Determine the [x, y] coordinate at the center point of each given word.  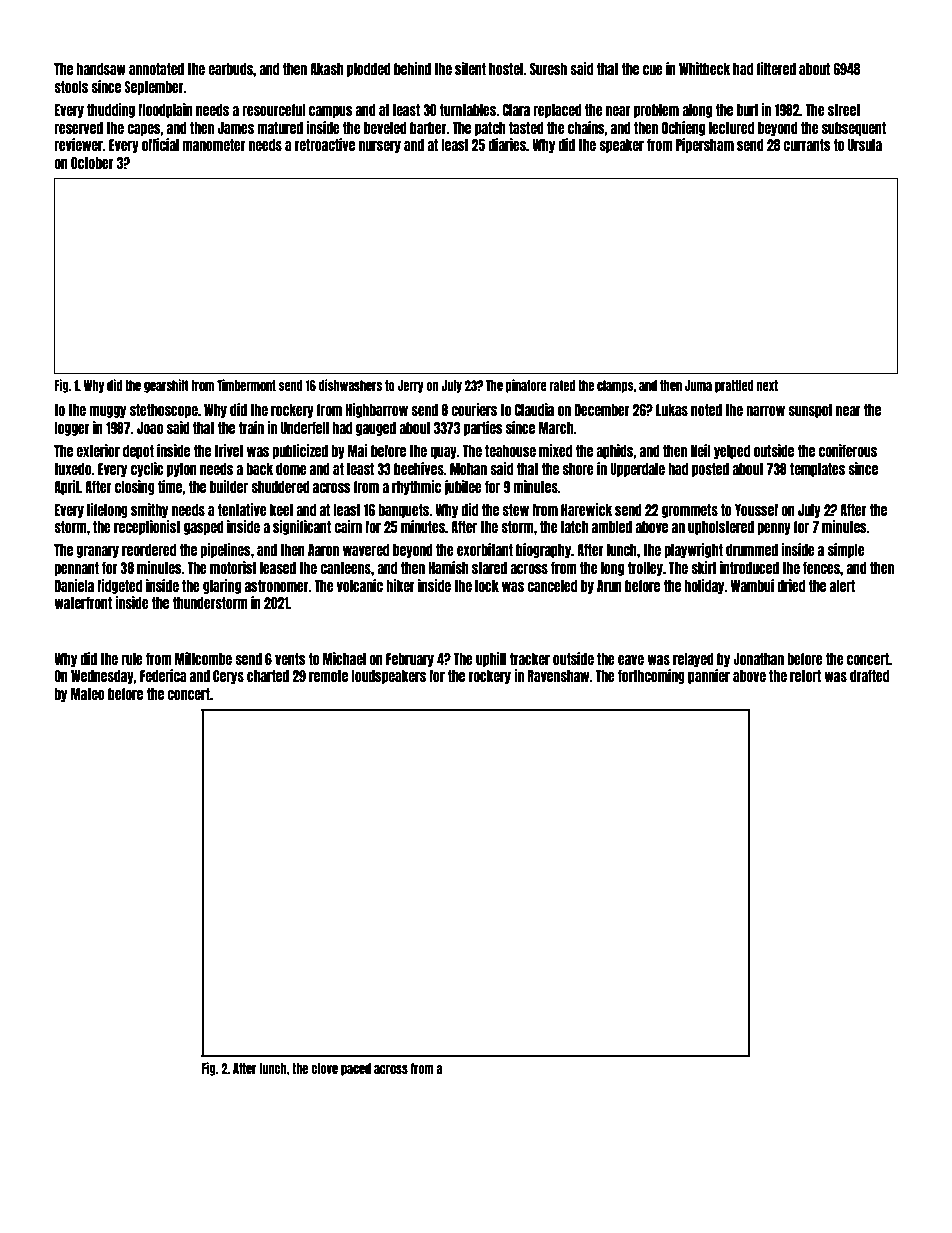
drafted [869, 676]
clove [324, 1068]
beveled [385, 128]
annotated [156, 69]
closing [135, 487]
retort [805, 676]
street [844, 110]
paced [356, 1069]
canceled [552, 586]
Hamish [448, 567]
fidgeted [119, 586]
